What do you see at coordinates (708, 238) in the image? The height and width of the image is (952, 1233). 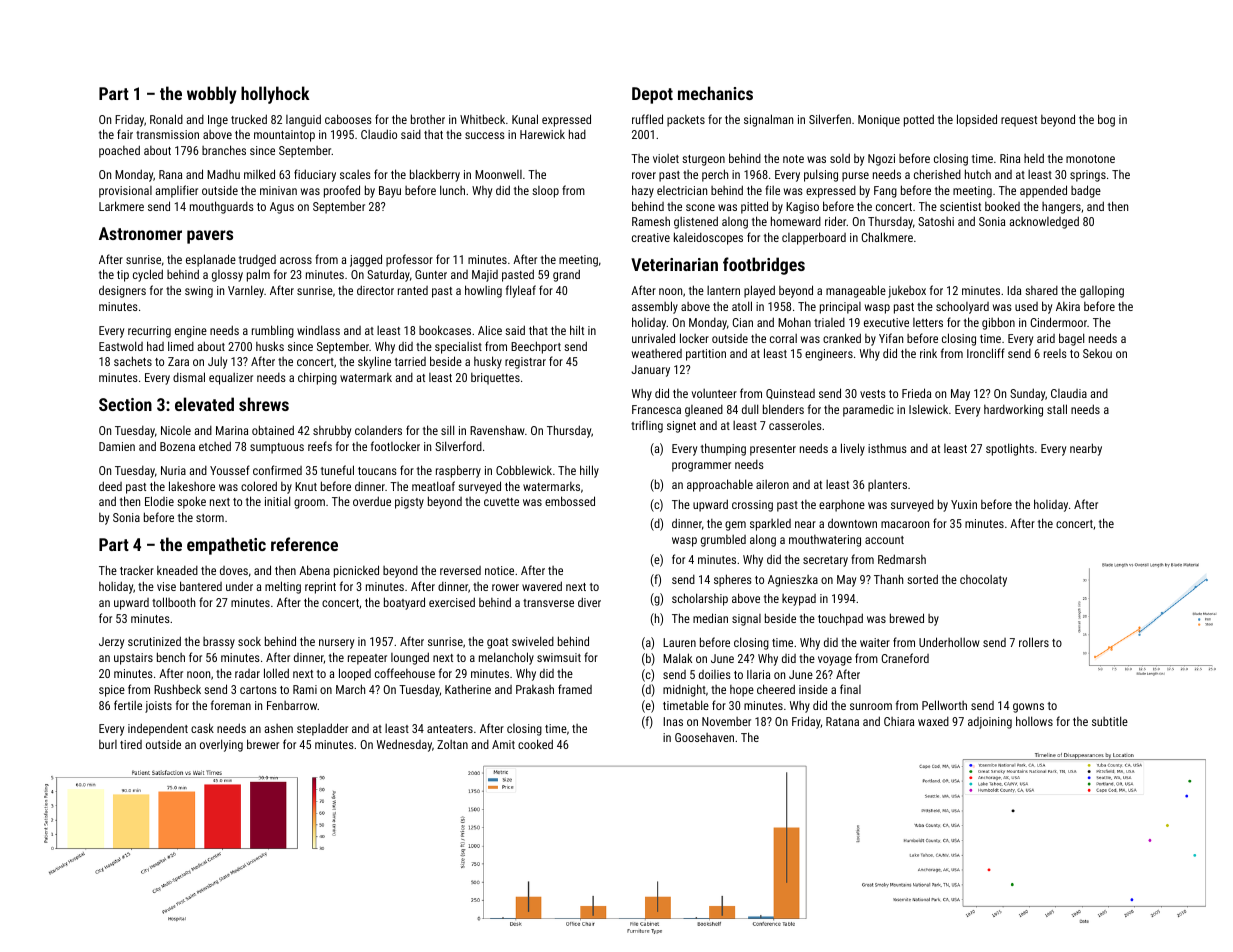 I see `kaleidoscopes` at bounding box center [708, 238].
